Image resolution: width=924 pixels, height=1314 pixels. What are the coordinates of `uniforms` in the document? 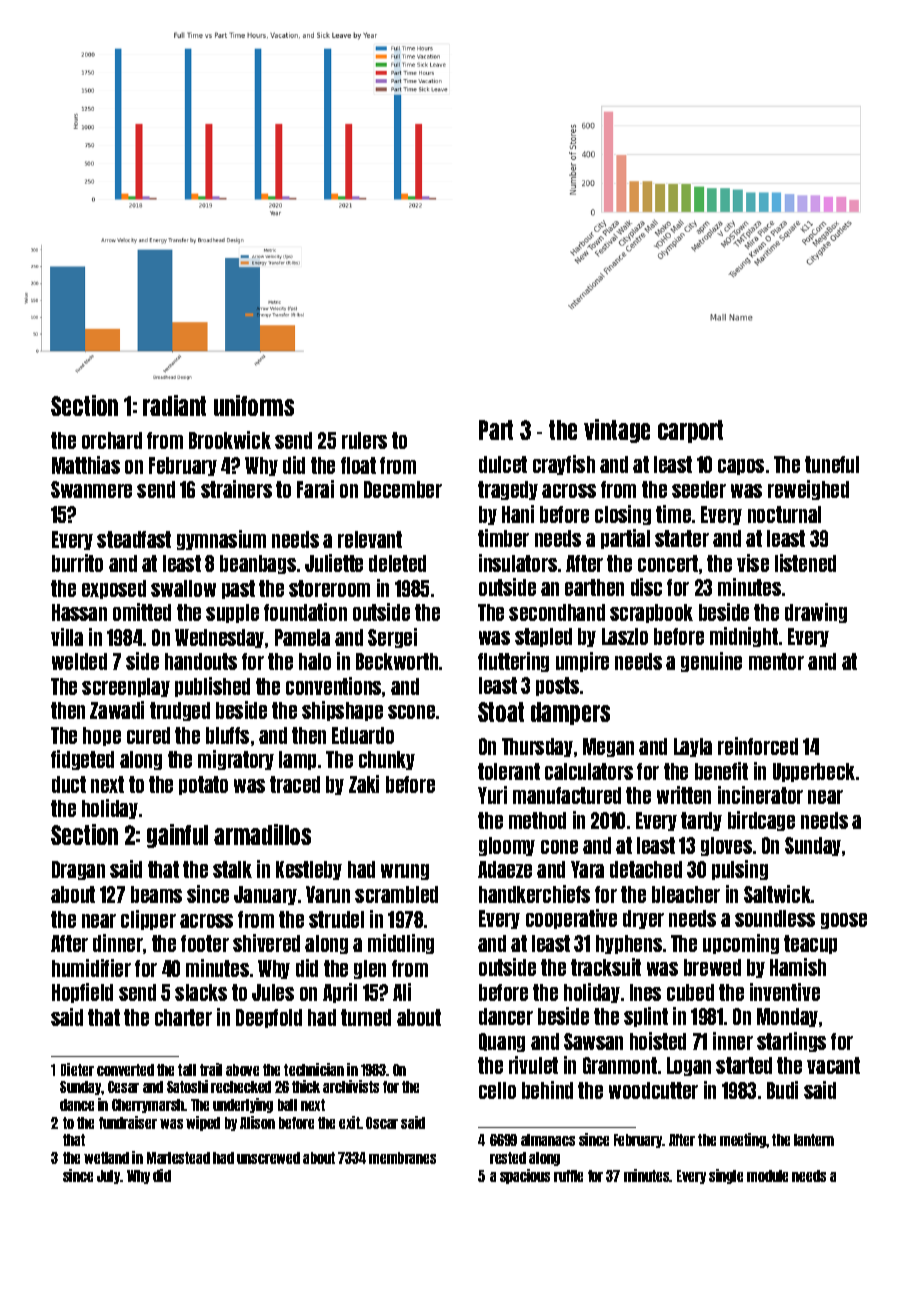 It's located at (254, 405).
